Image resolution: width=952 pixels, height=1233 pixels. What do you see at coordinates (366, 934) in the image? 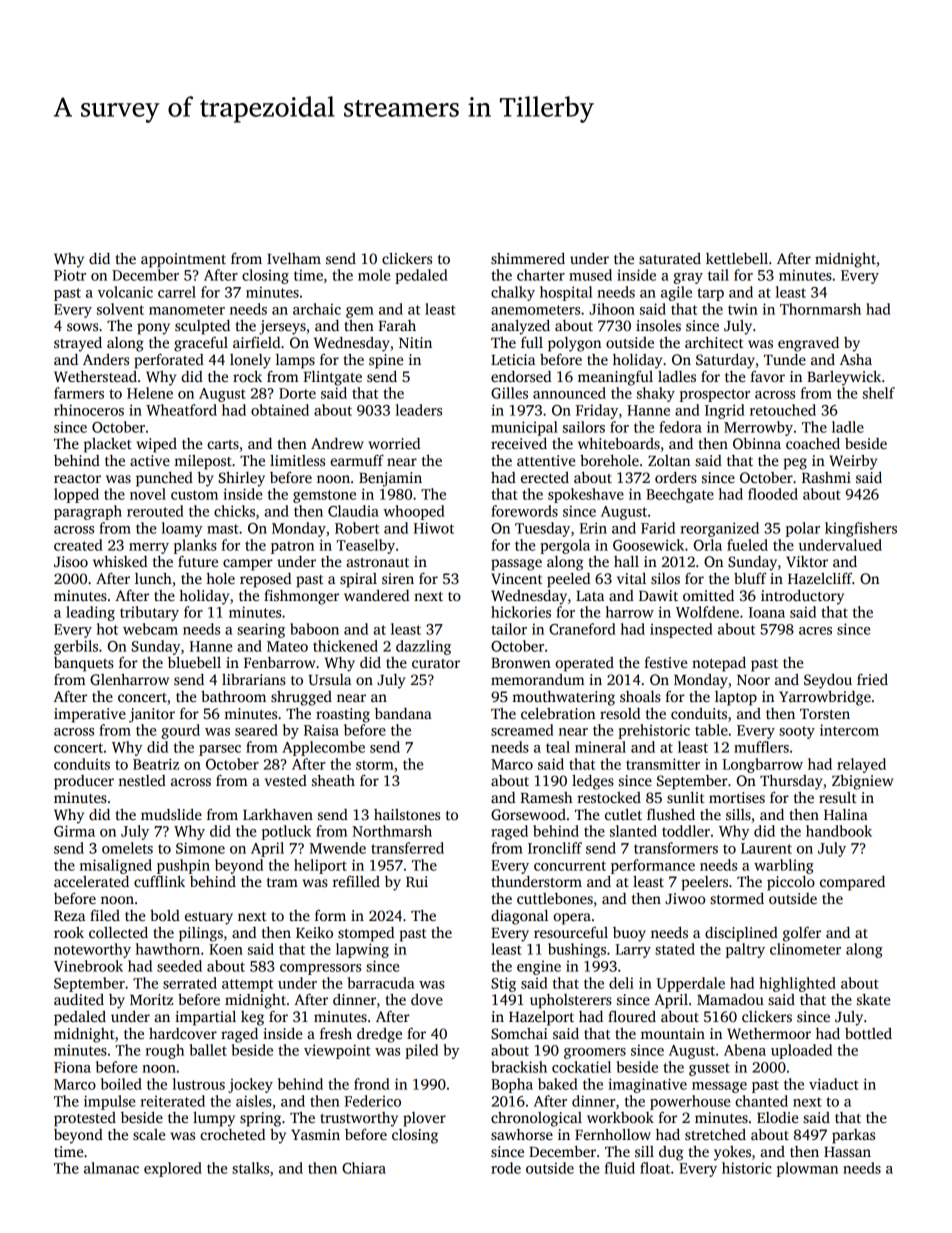
I see `stomped` at bounding box center [366, 934].
